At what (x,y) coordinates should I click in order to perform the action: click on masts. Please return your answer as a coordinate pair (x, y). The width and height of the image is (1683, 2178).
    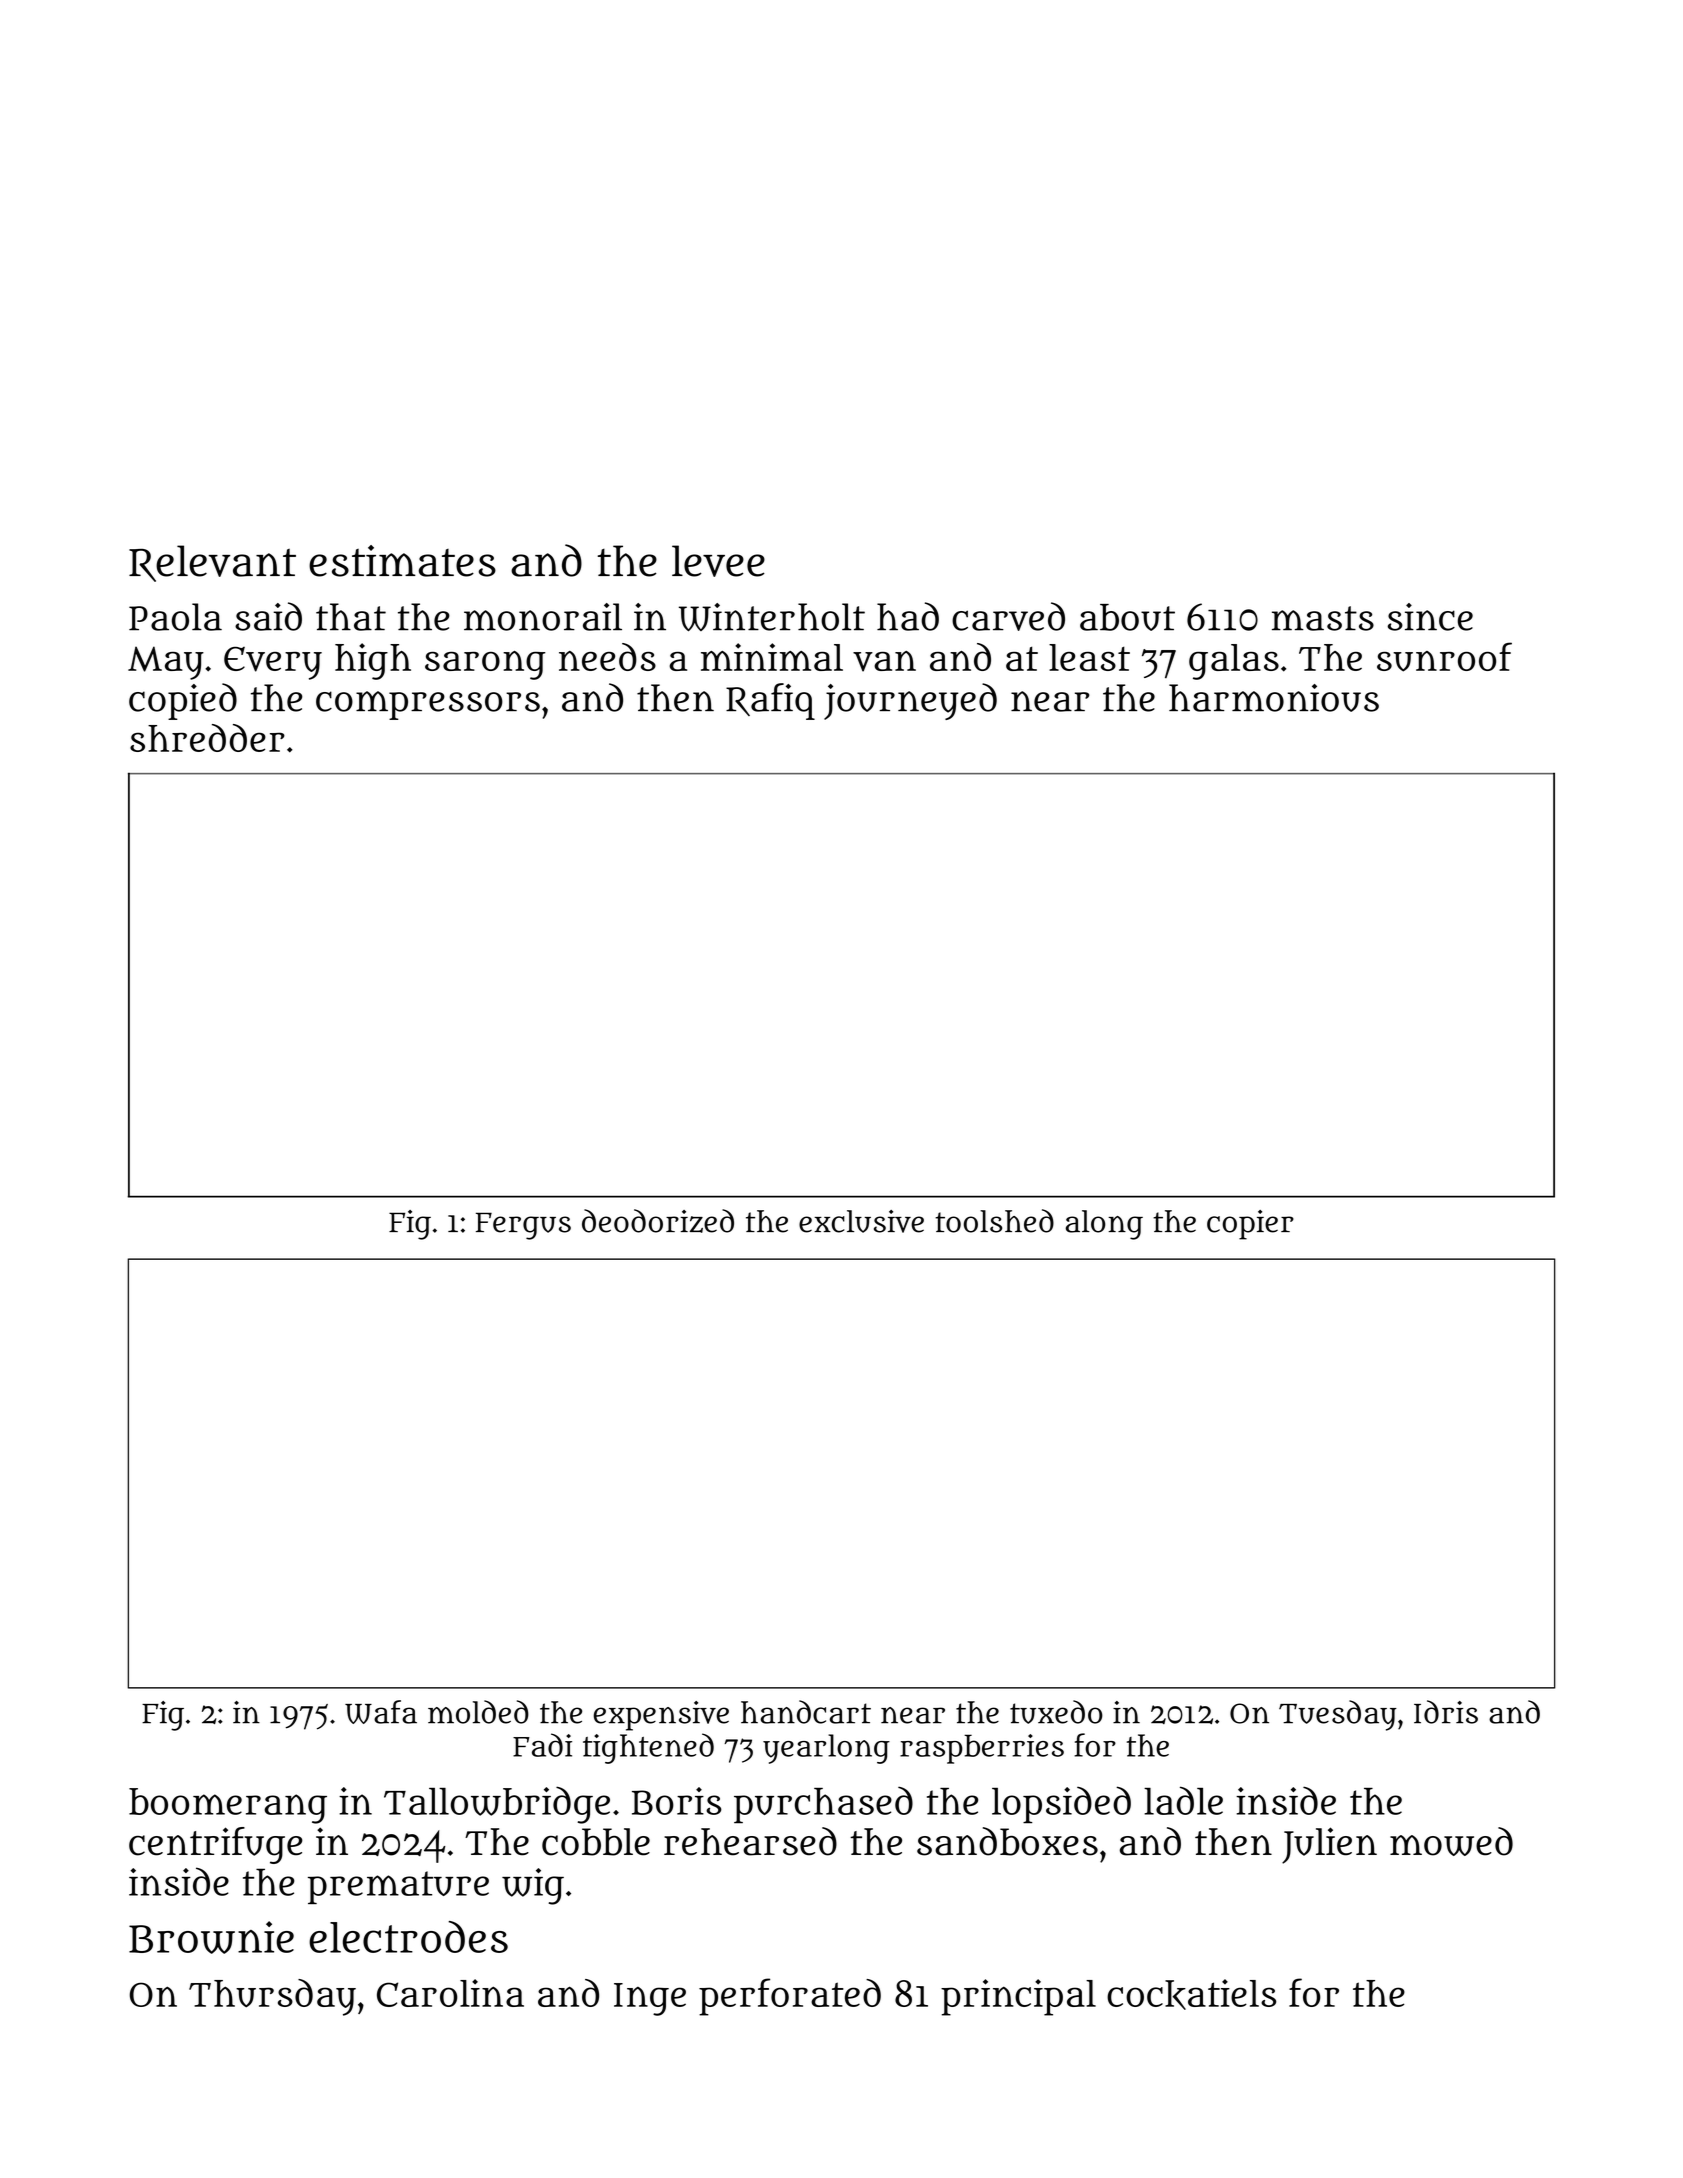
    Looking at the image, I should click on (1323, 618).
